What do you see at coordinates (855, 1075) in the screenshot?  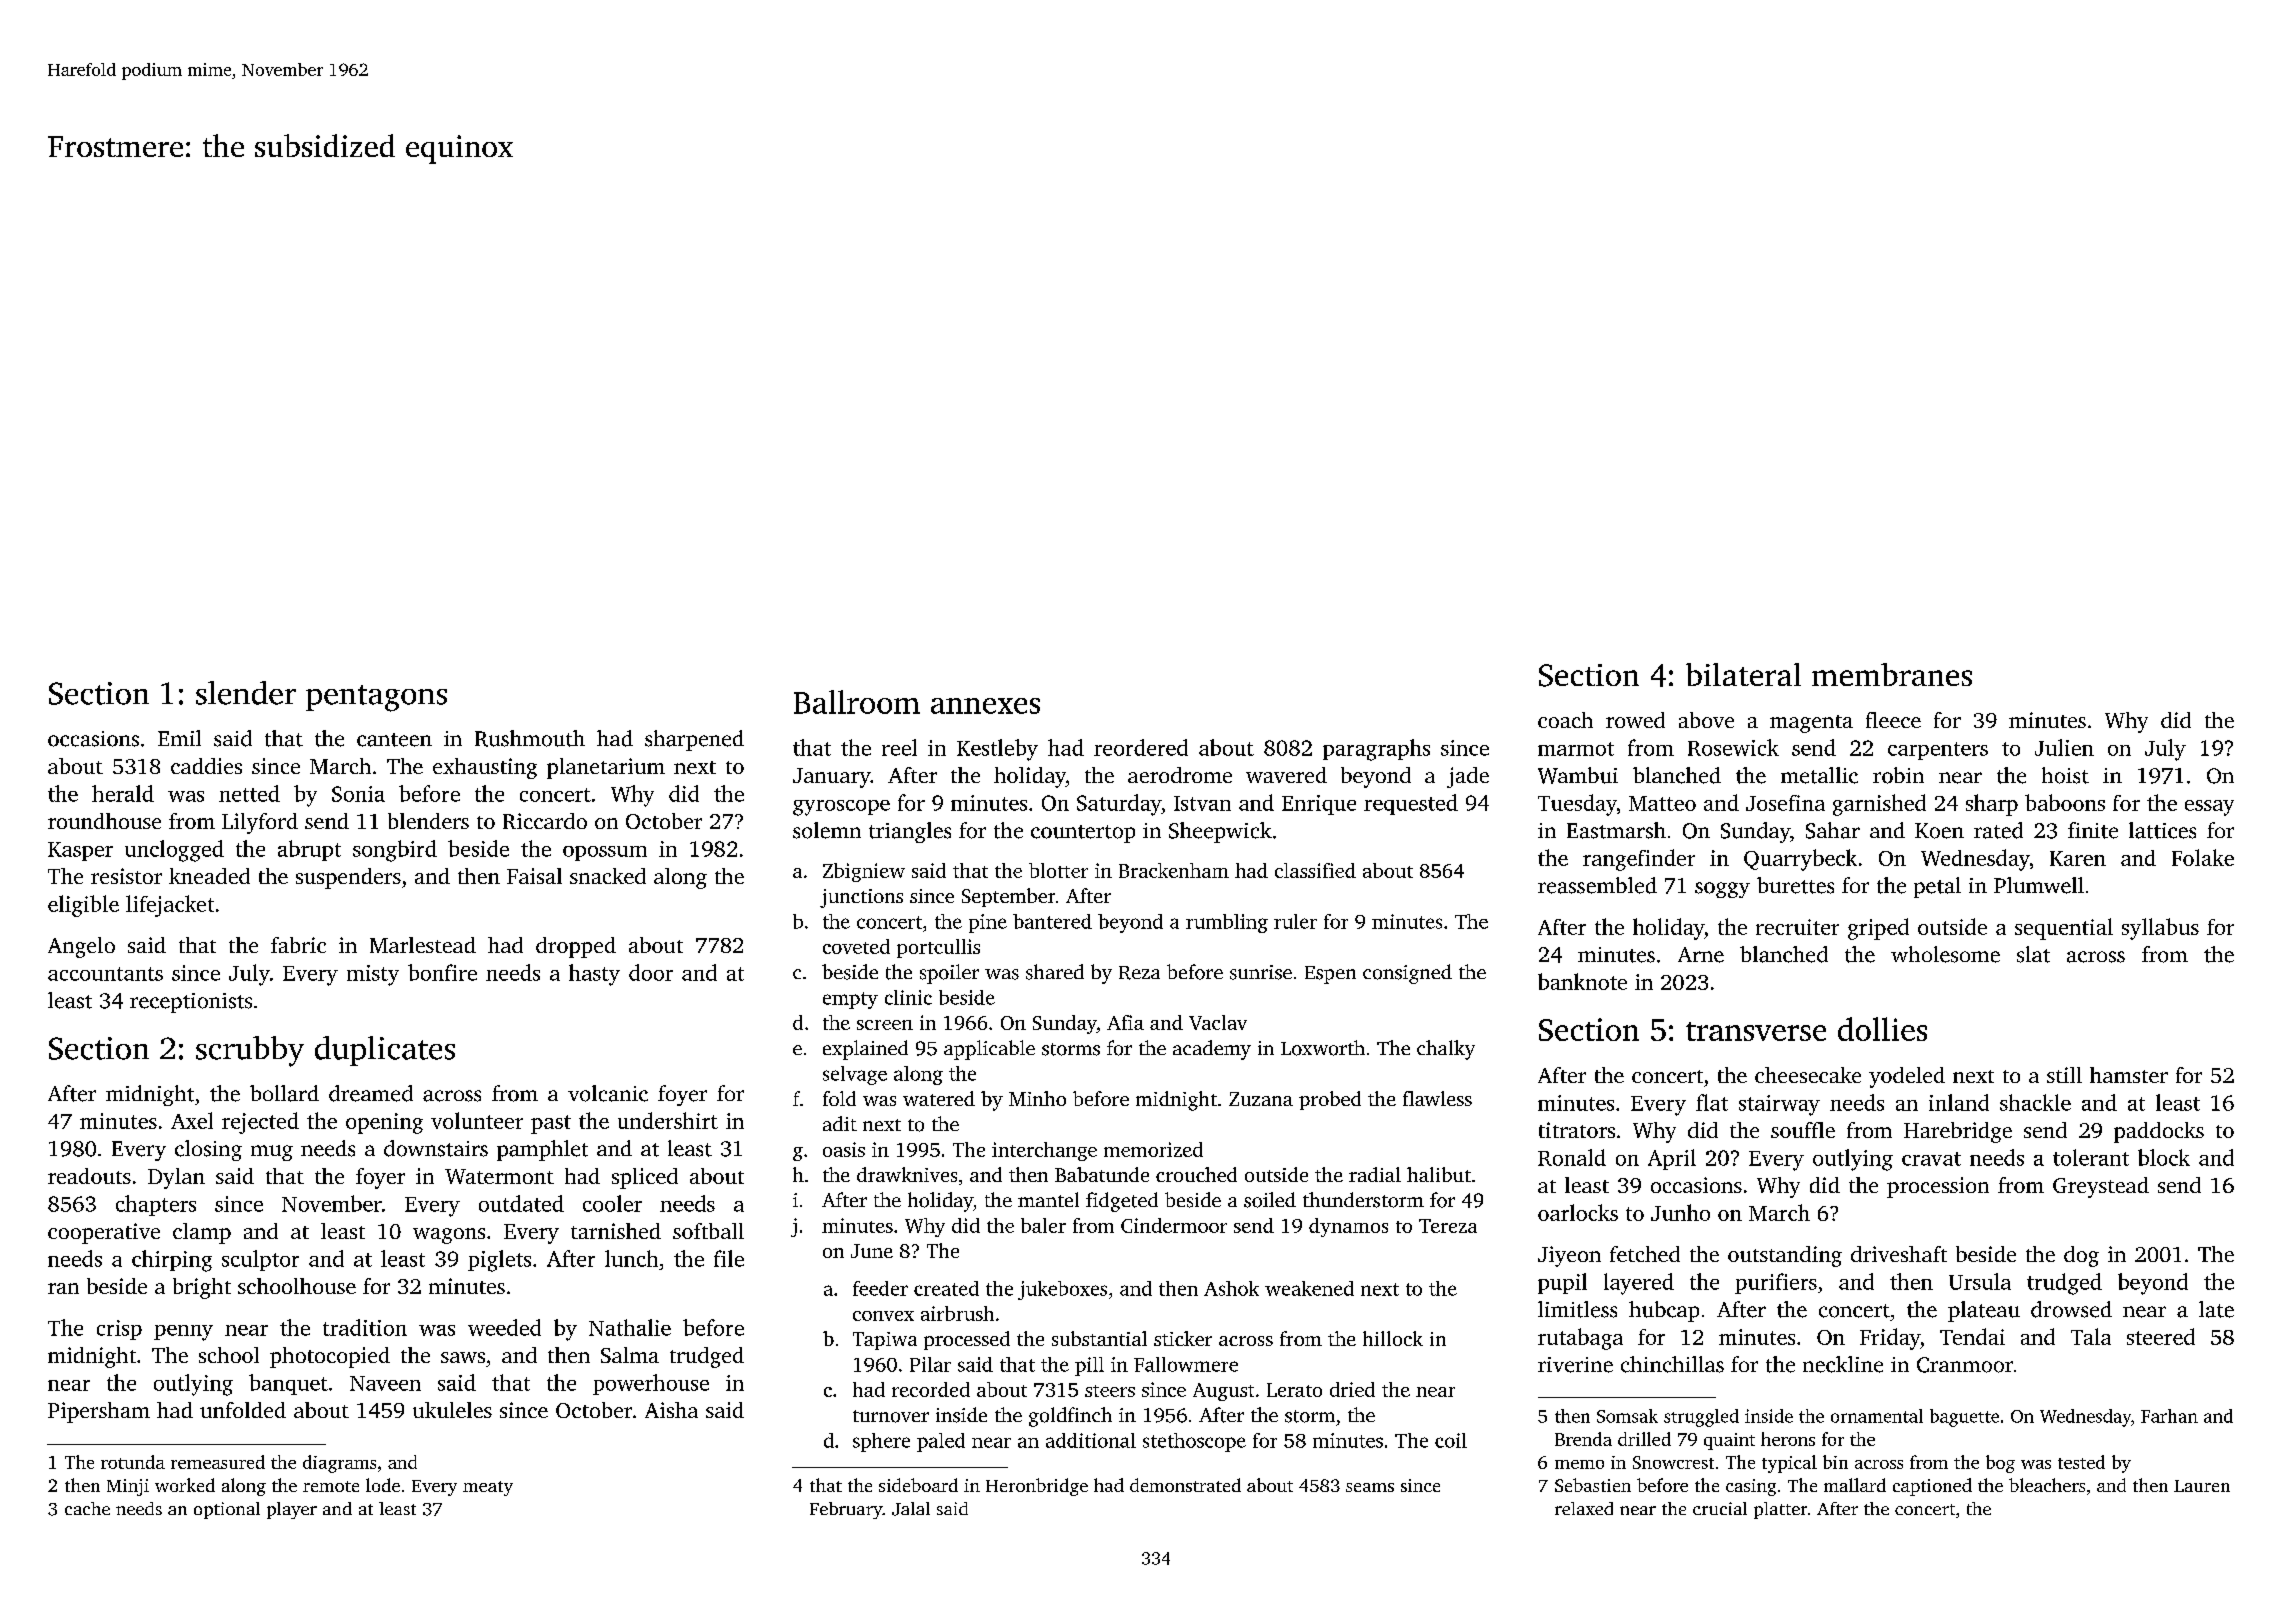 I see `selvage` at bounding box center [855, 1075].
